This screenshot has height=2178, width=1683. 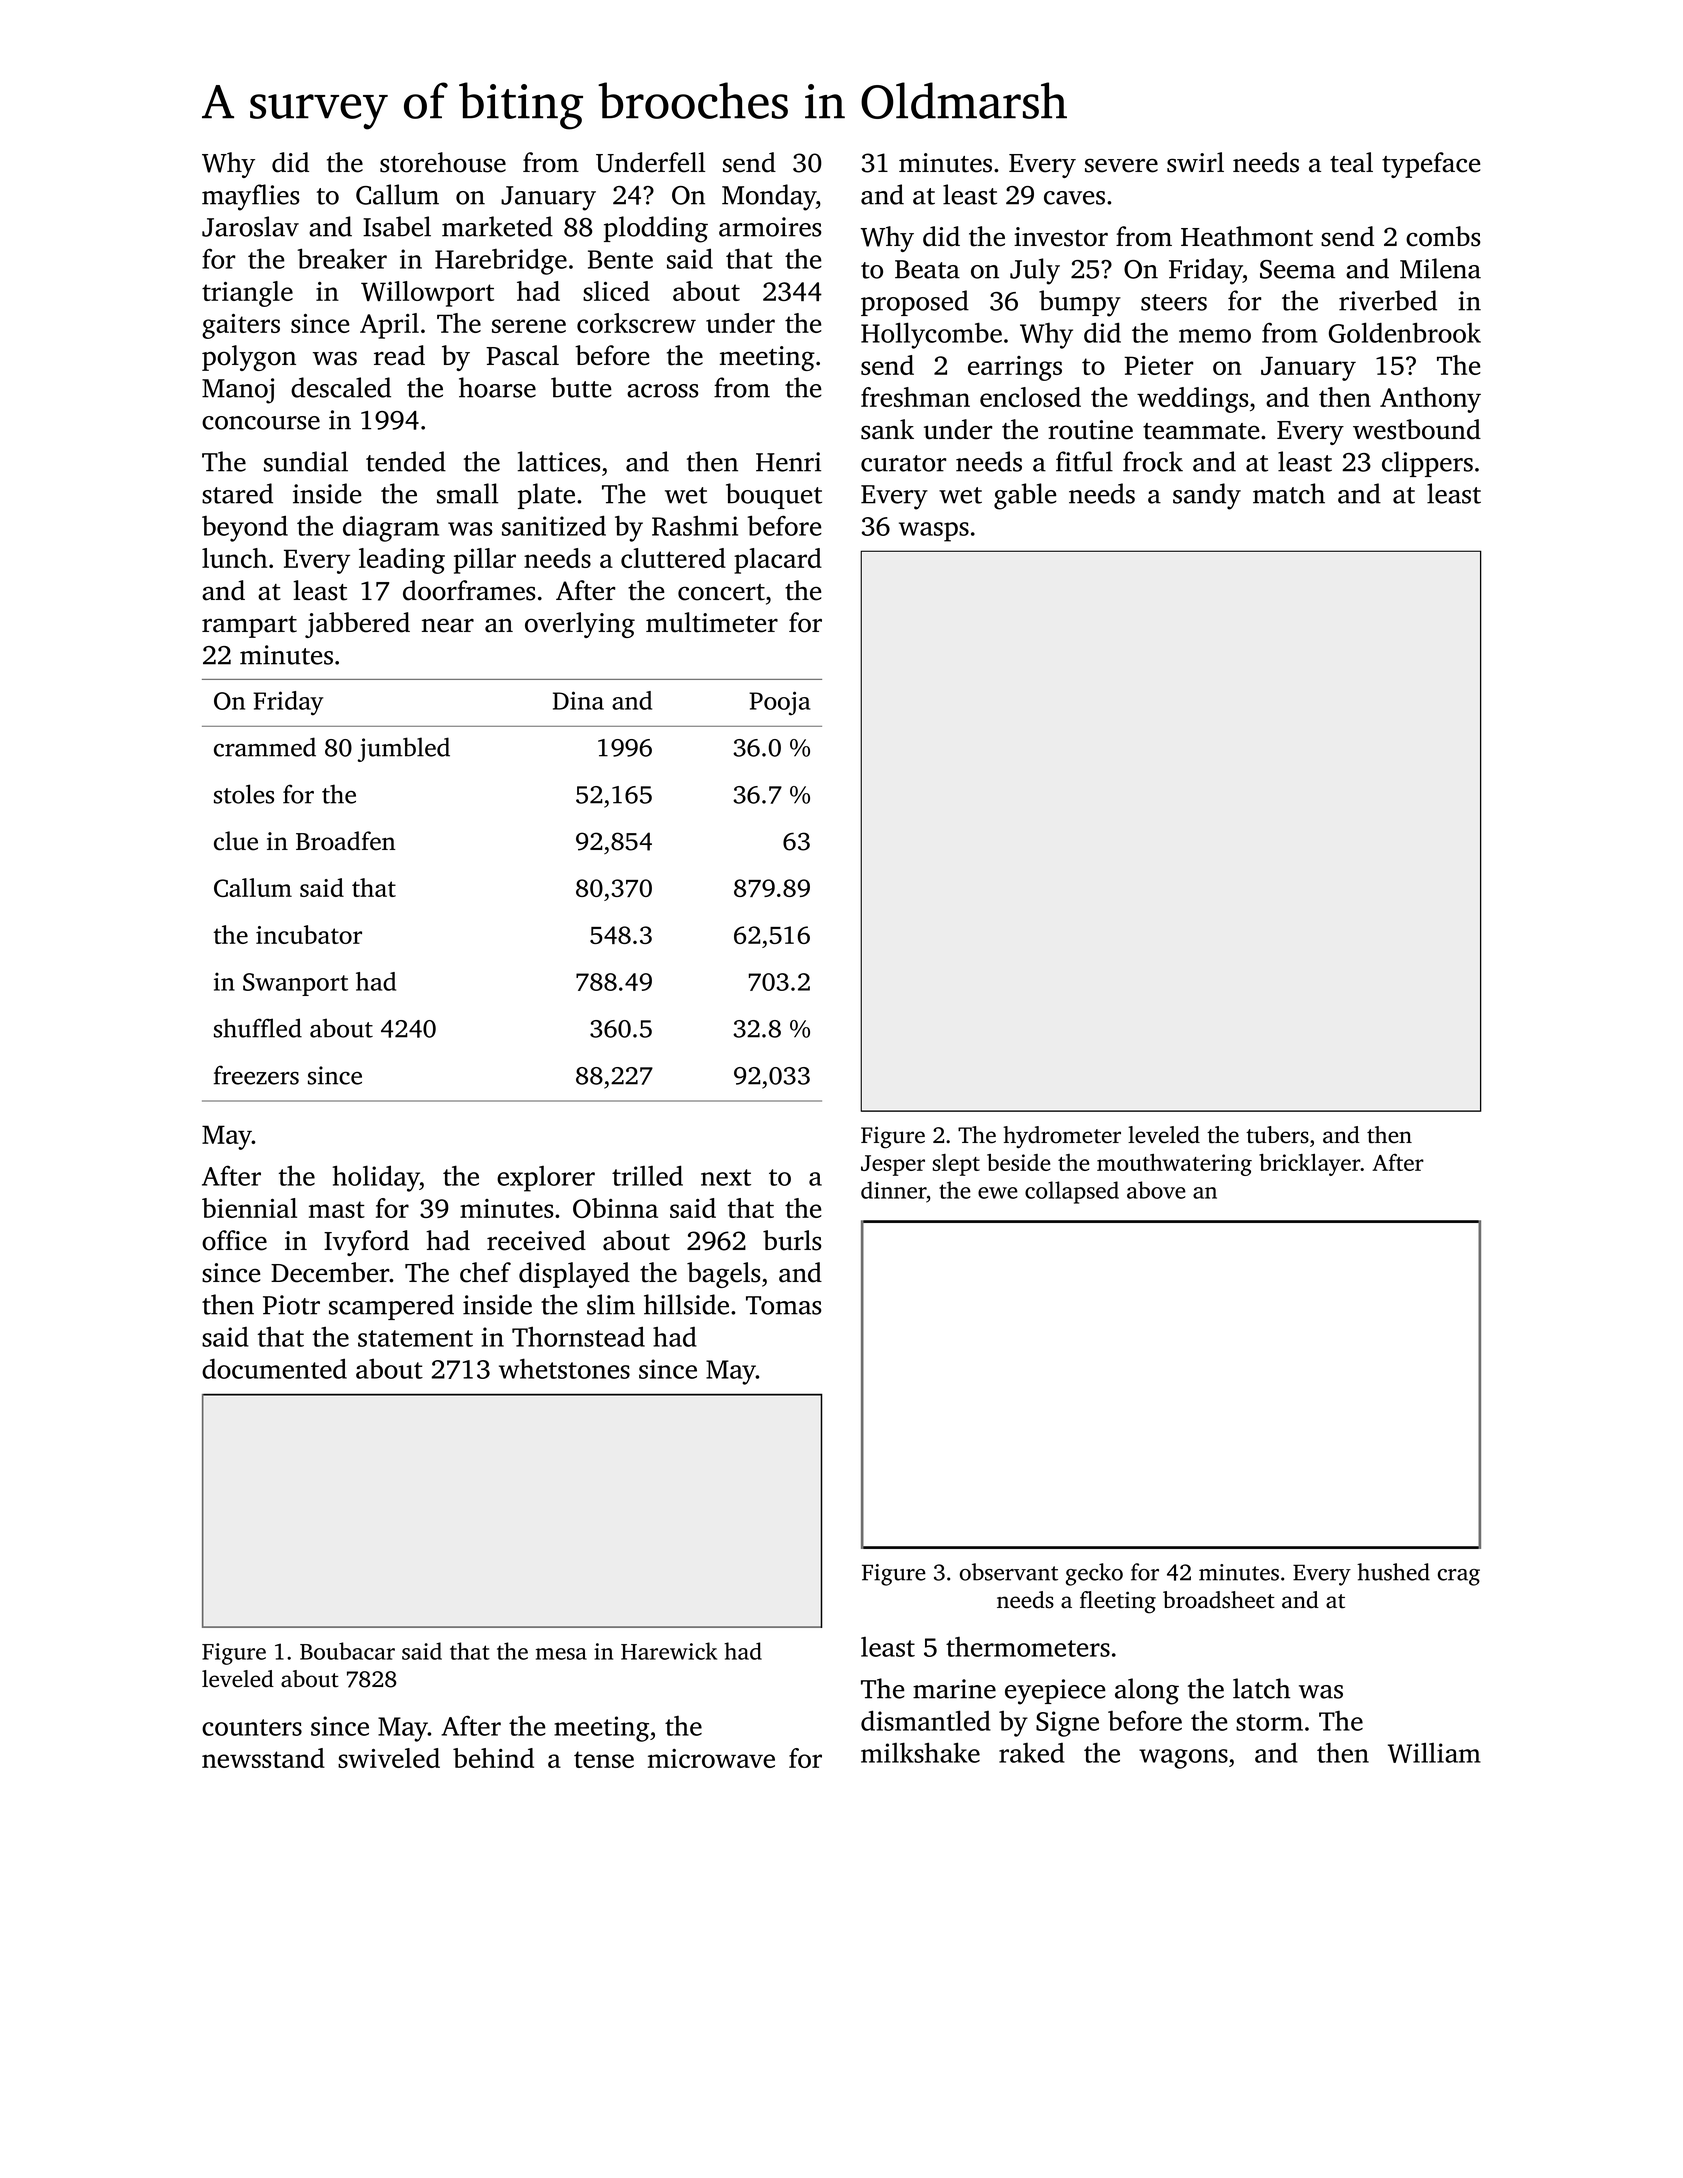 I want to click on whetstones, so click(x=564, y=1368).
